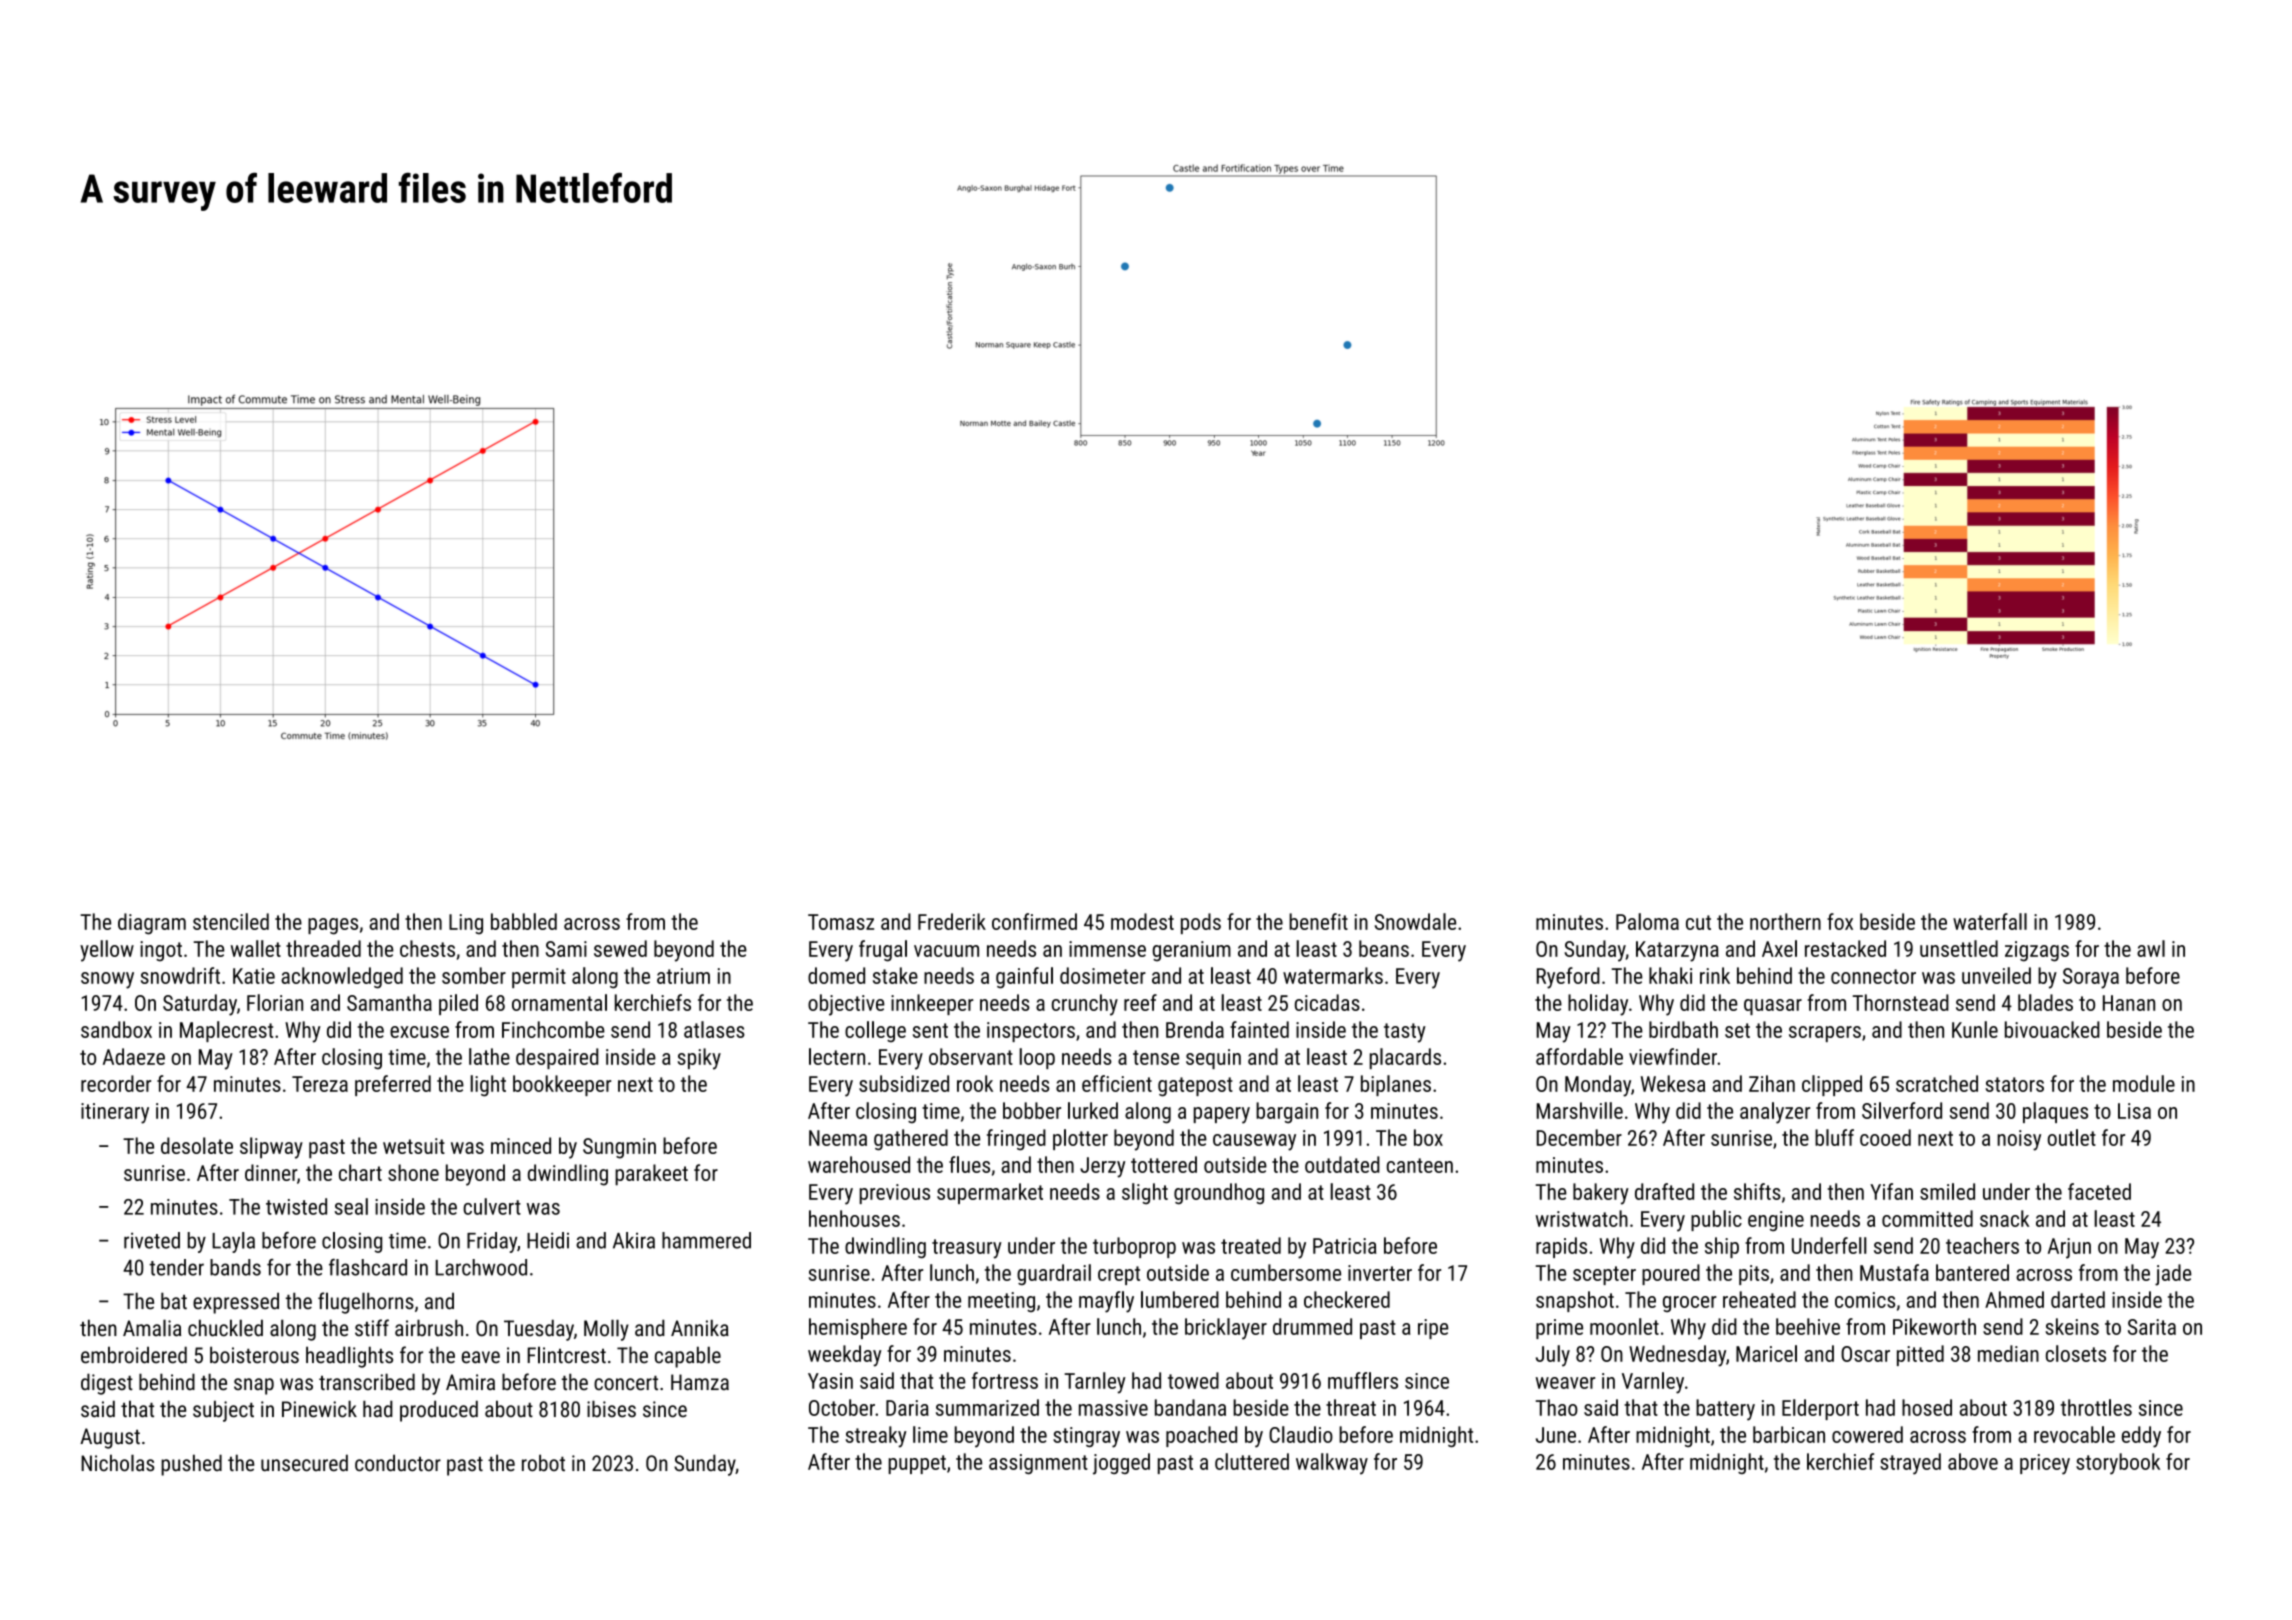  Describe the element at coordinates (844, 1356) in the screenshot. I see `weekday` at that location.
